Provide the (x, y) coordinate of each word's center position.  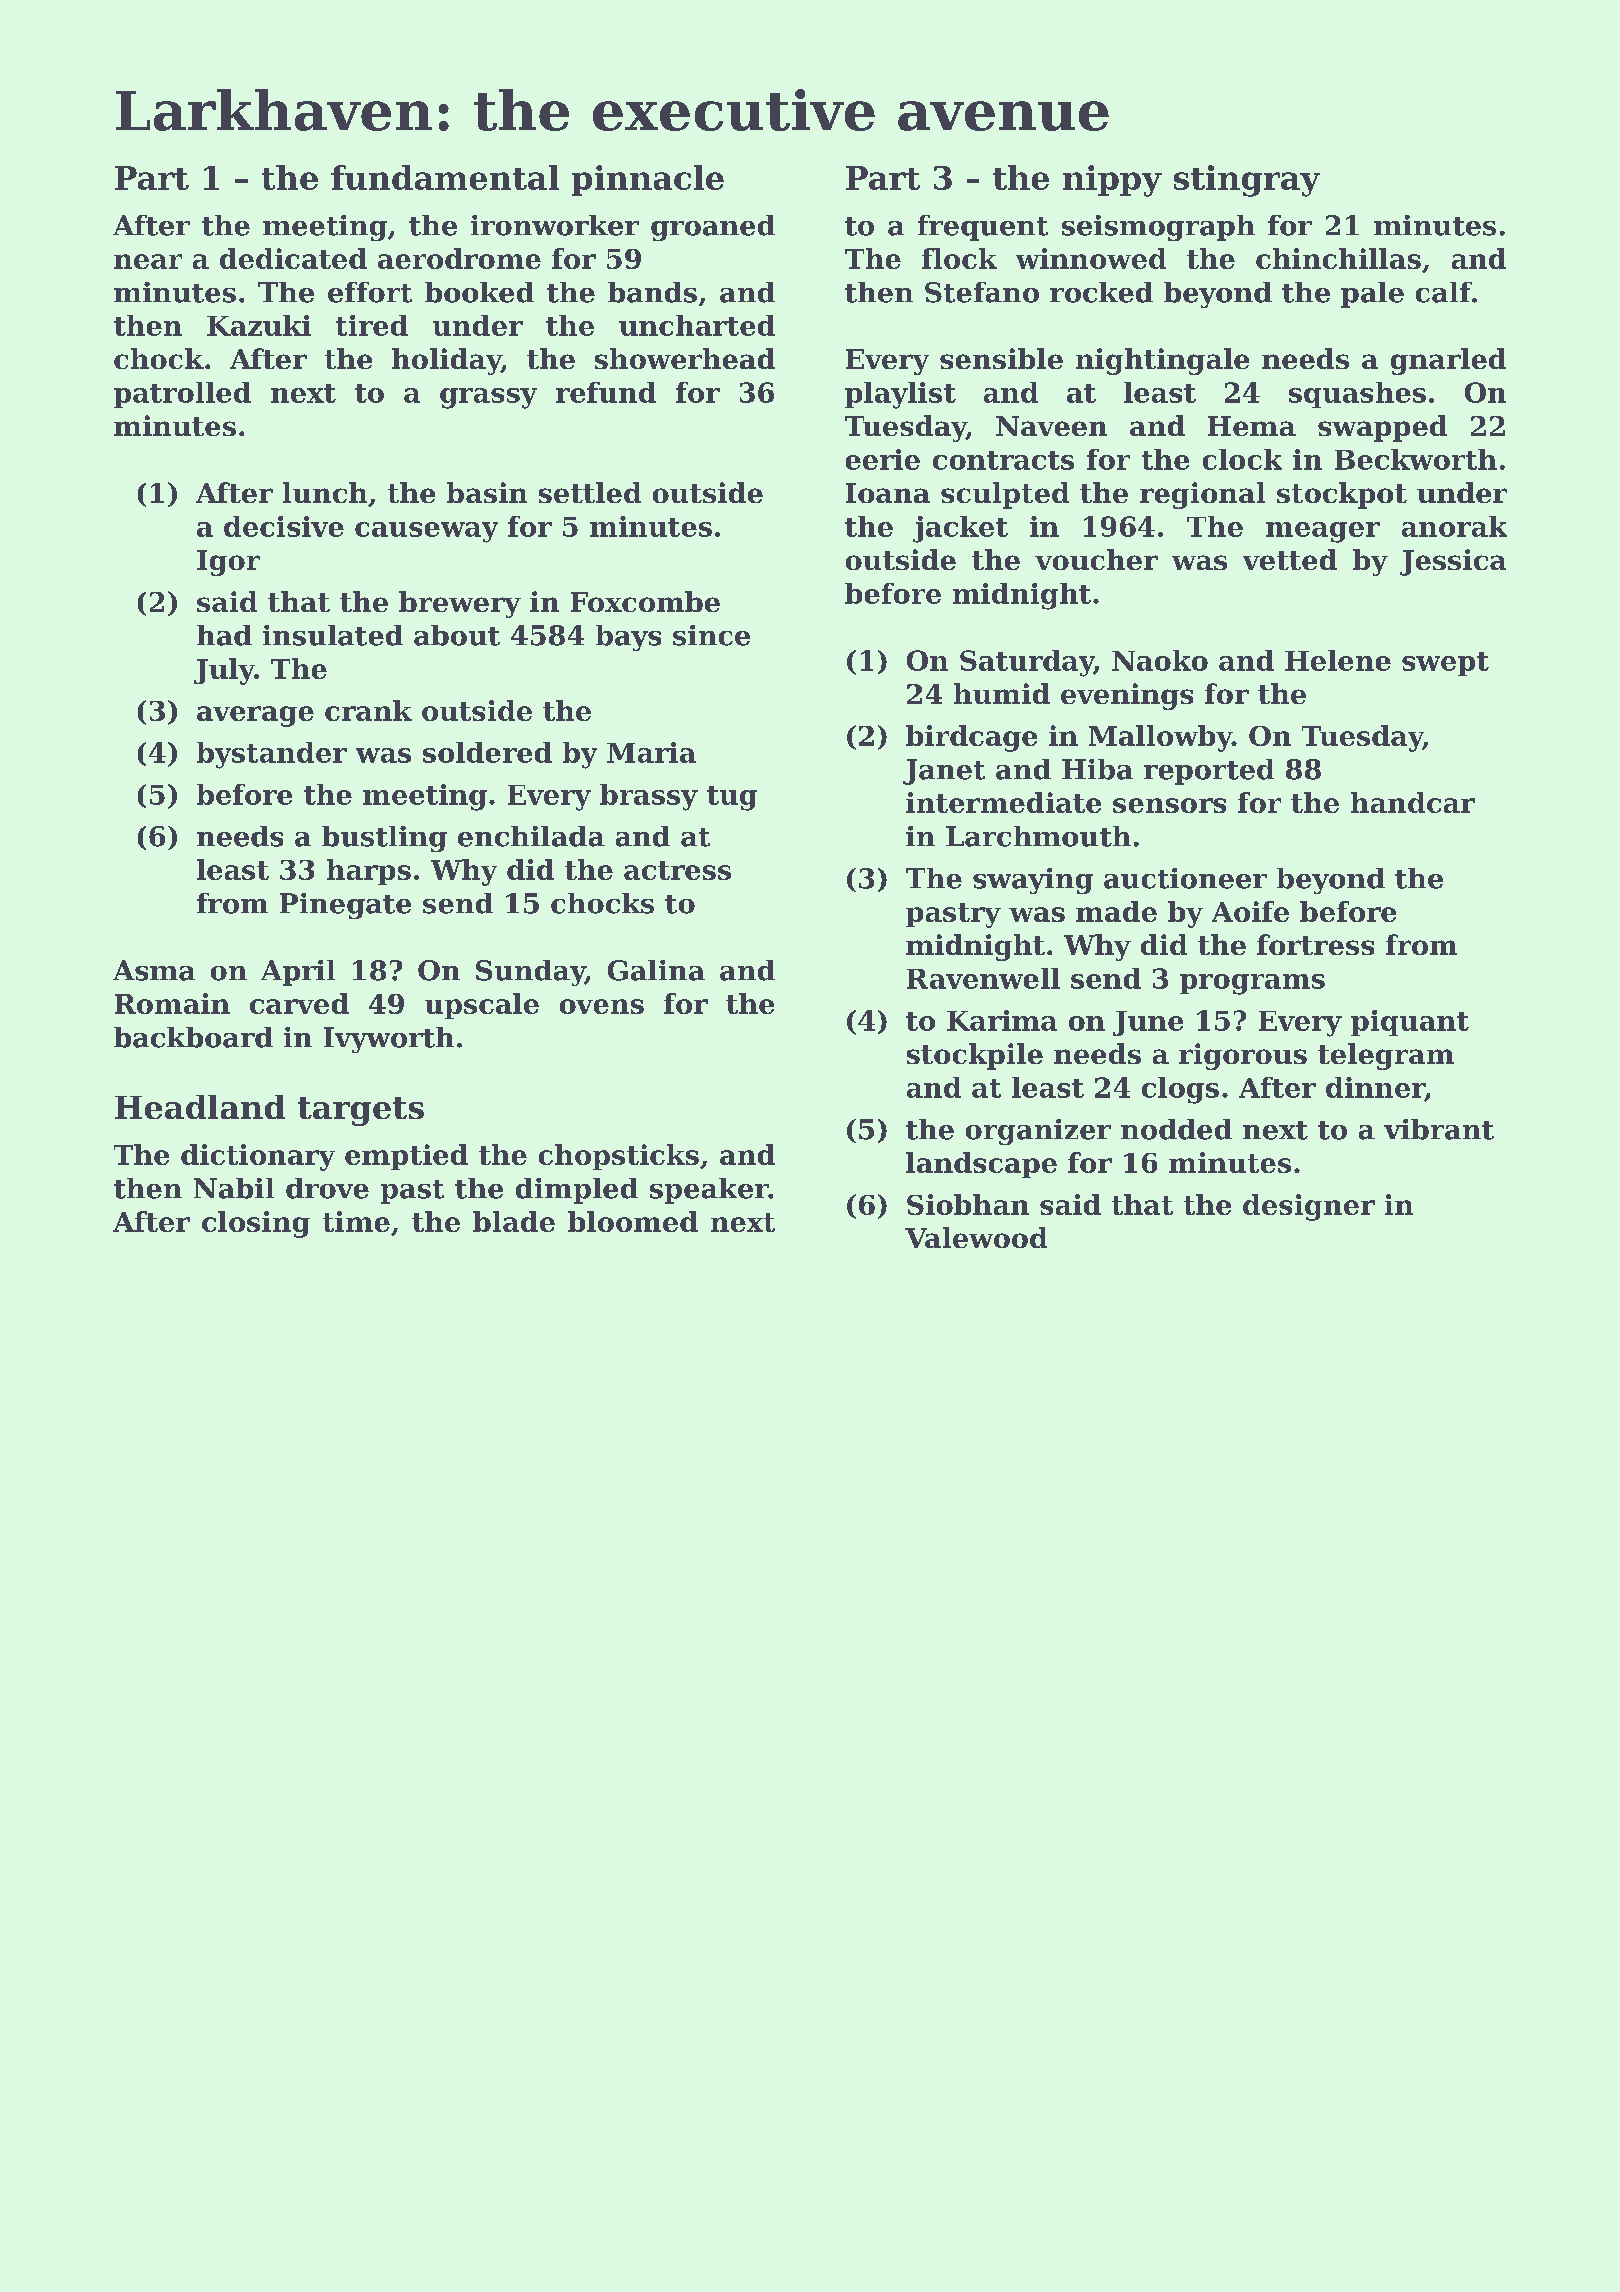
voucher (1096, 559)
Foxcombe (645, 601)
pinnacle (648, 180)
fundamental (445, 177)
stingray (1247, 181)
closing (256, 1224)
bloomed (633, 1221)
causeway (426, 532)
